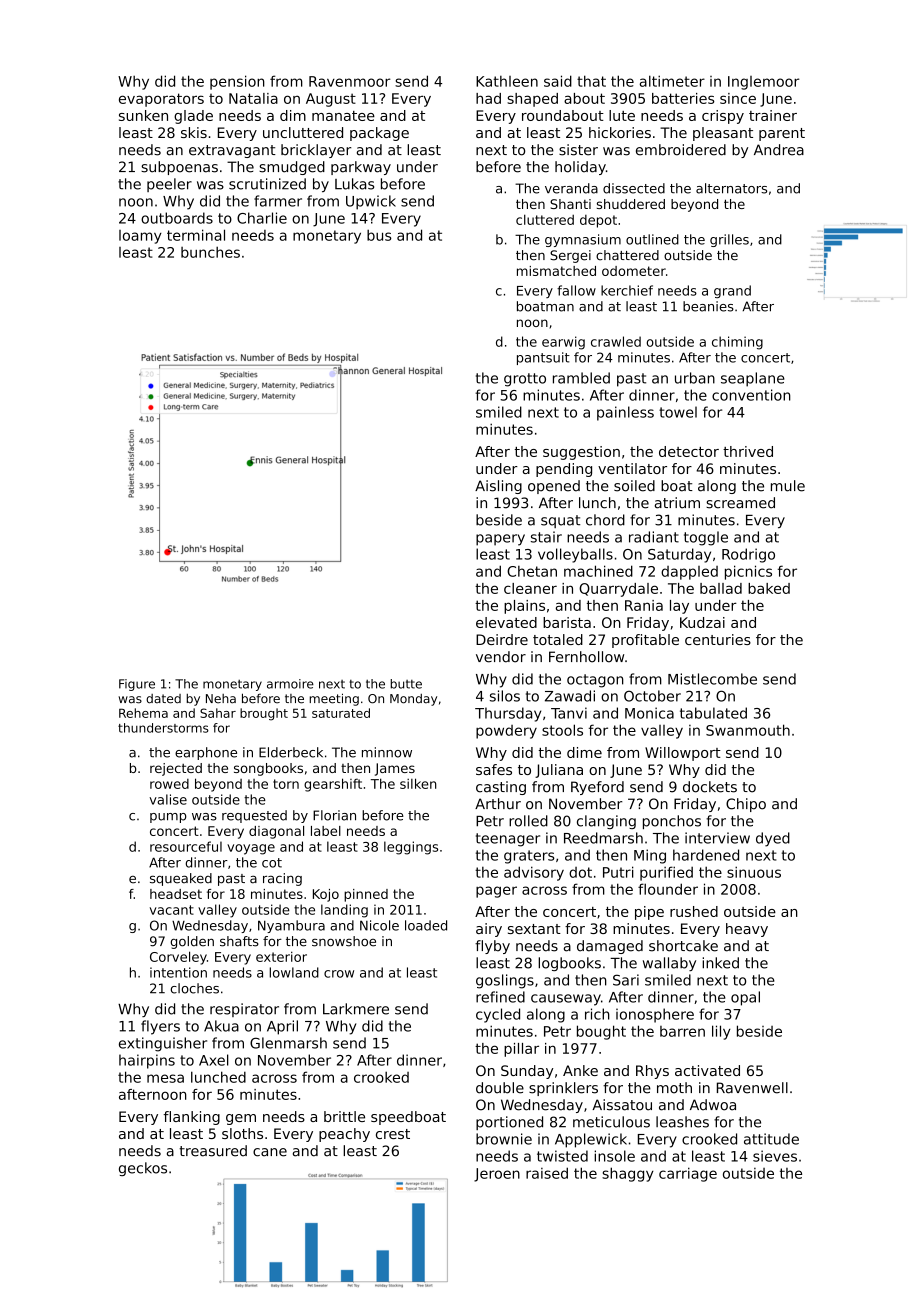 Image resolution: width=924 pixels, height=1308 pixels. What do you see at coordinates (176, 769) in the screenshot?
I see `rejected` at bounding box center [176, 769].
